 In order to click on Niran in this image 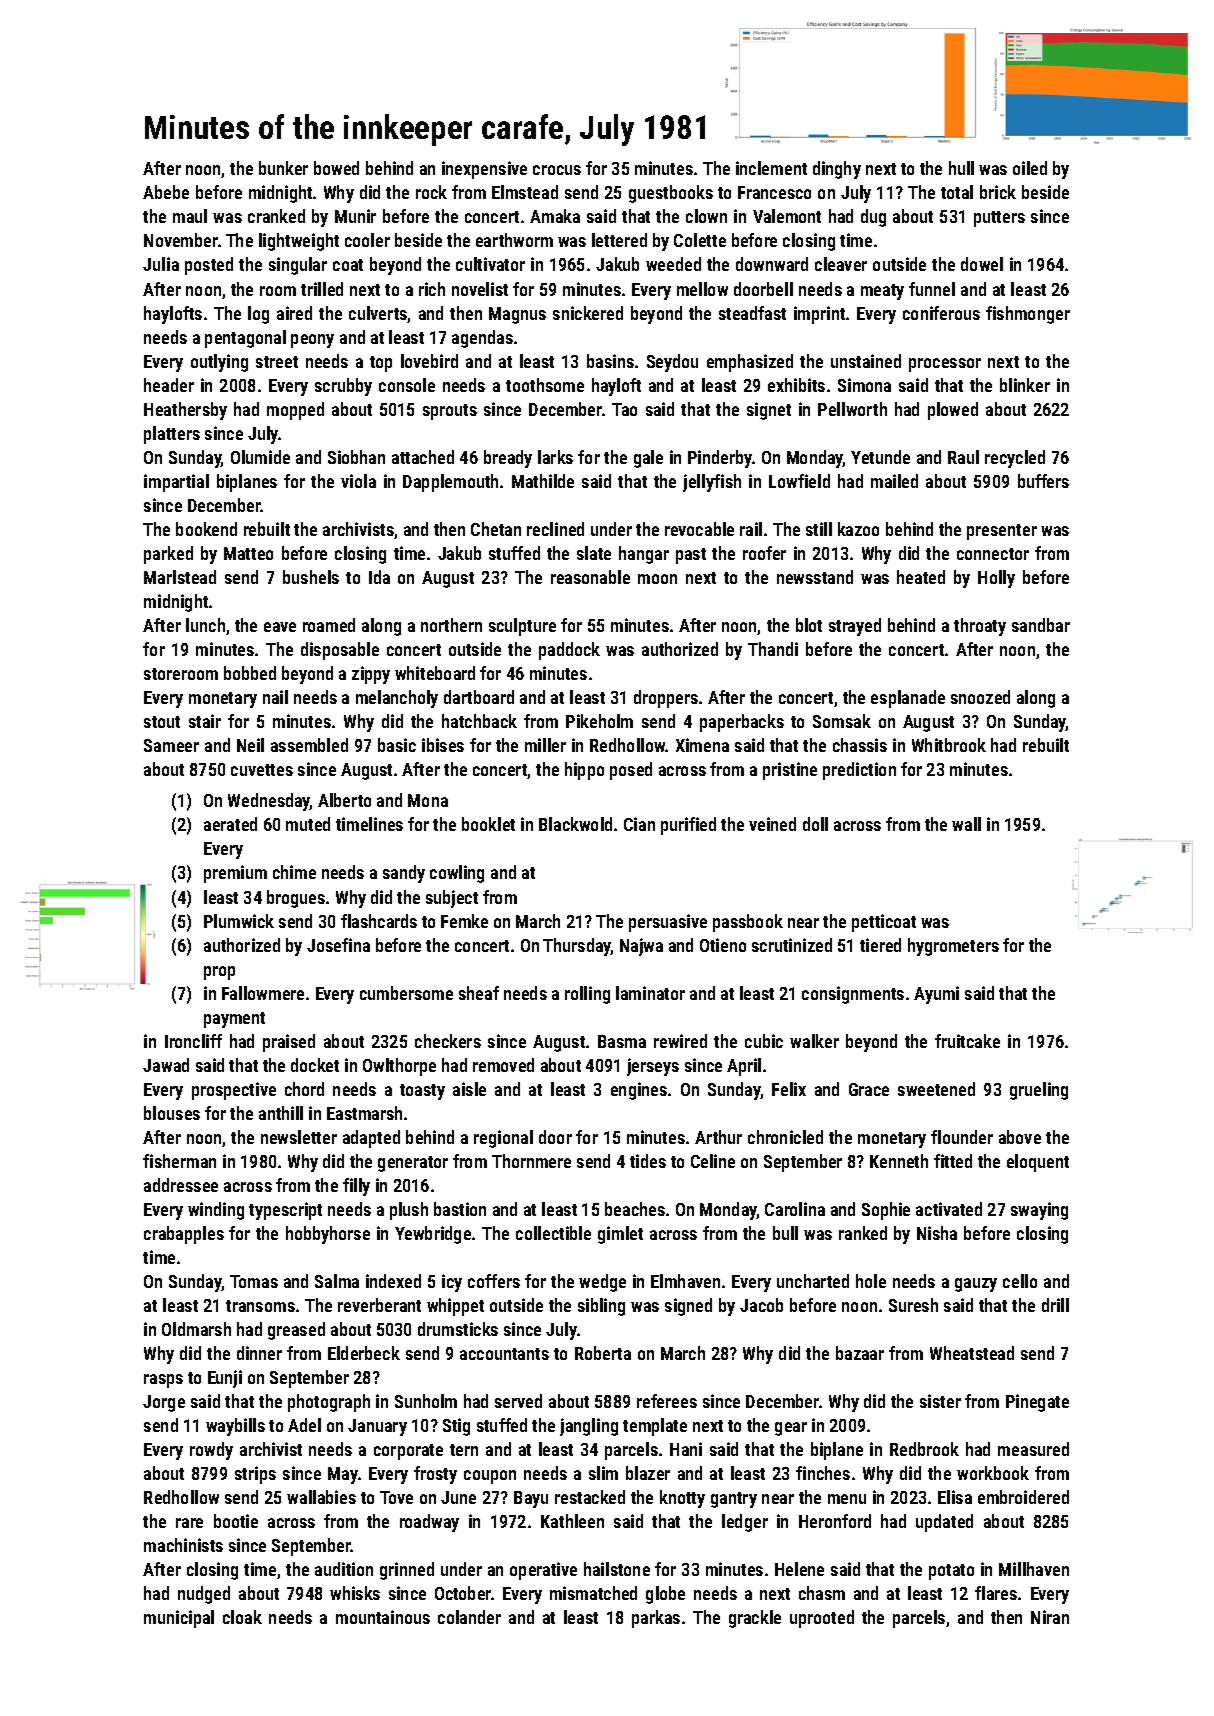, I will do `click(1050, 1617)`.
